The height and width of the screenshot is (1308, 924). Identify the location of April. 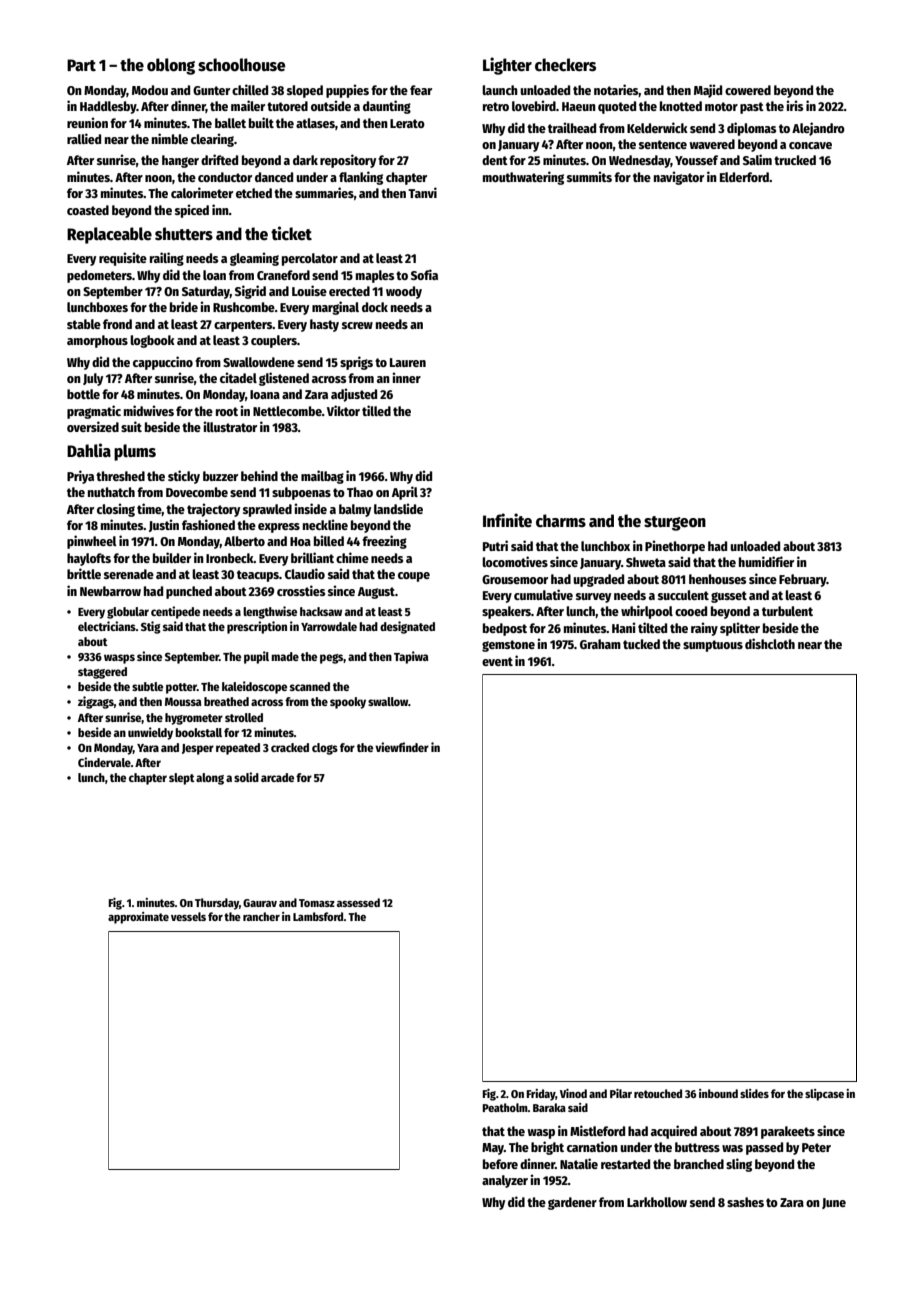
(405, 493).
